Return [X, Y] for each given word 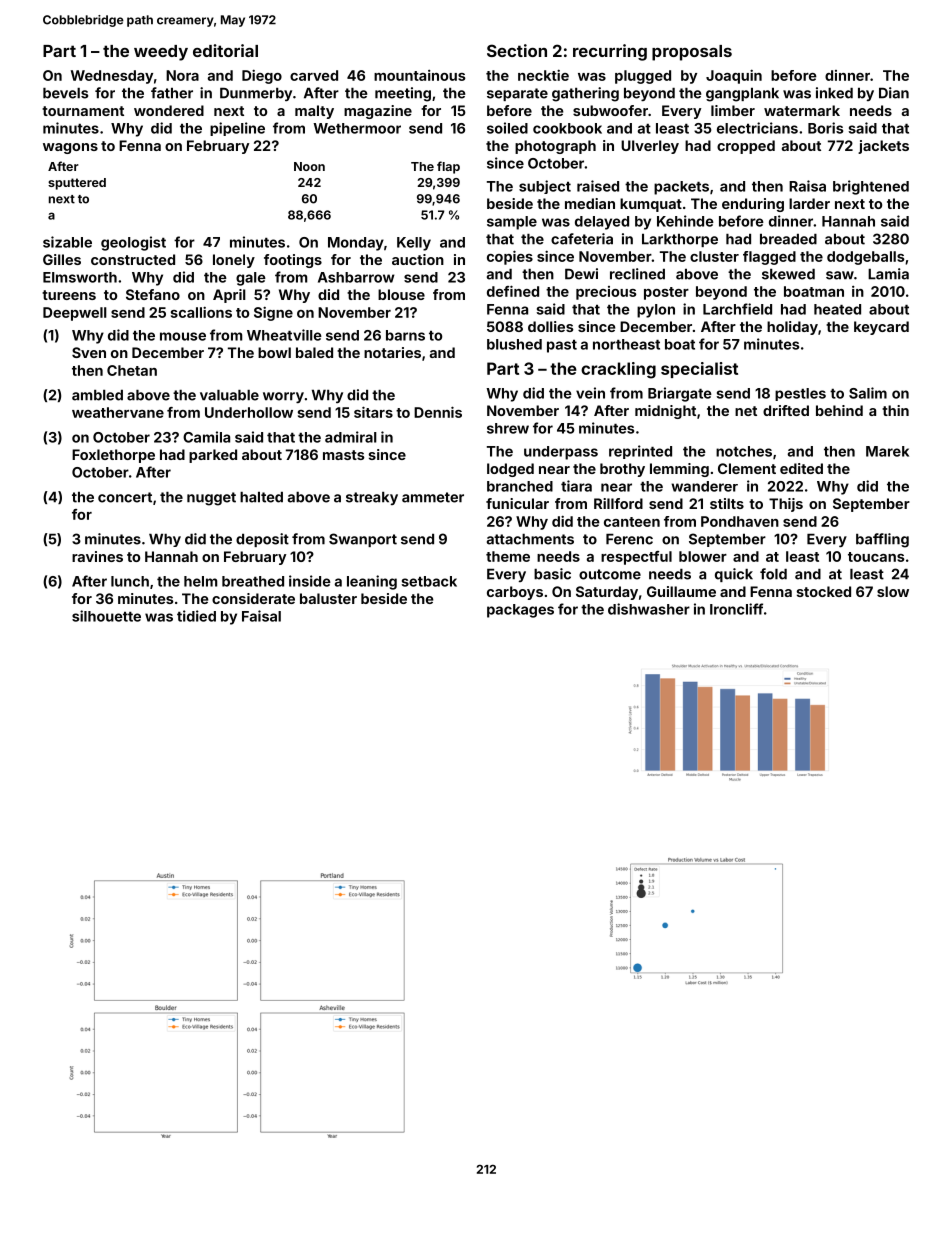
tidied [196, 616]
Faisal [261, 616]
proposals [692, 53]
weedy [161, 53]
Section [517, 50]
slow [893, 591]
